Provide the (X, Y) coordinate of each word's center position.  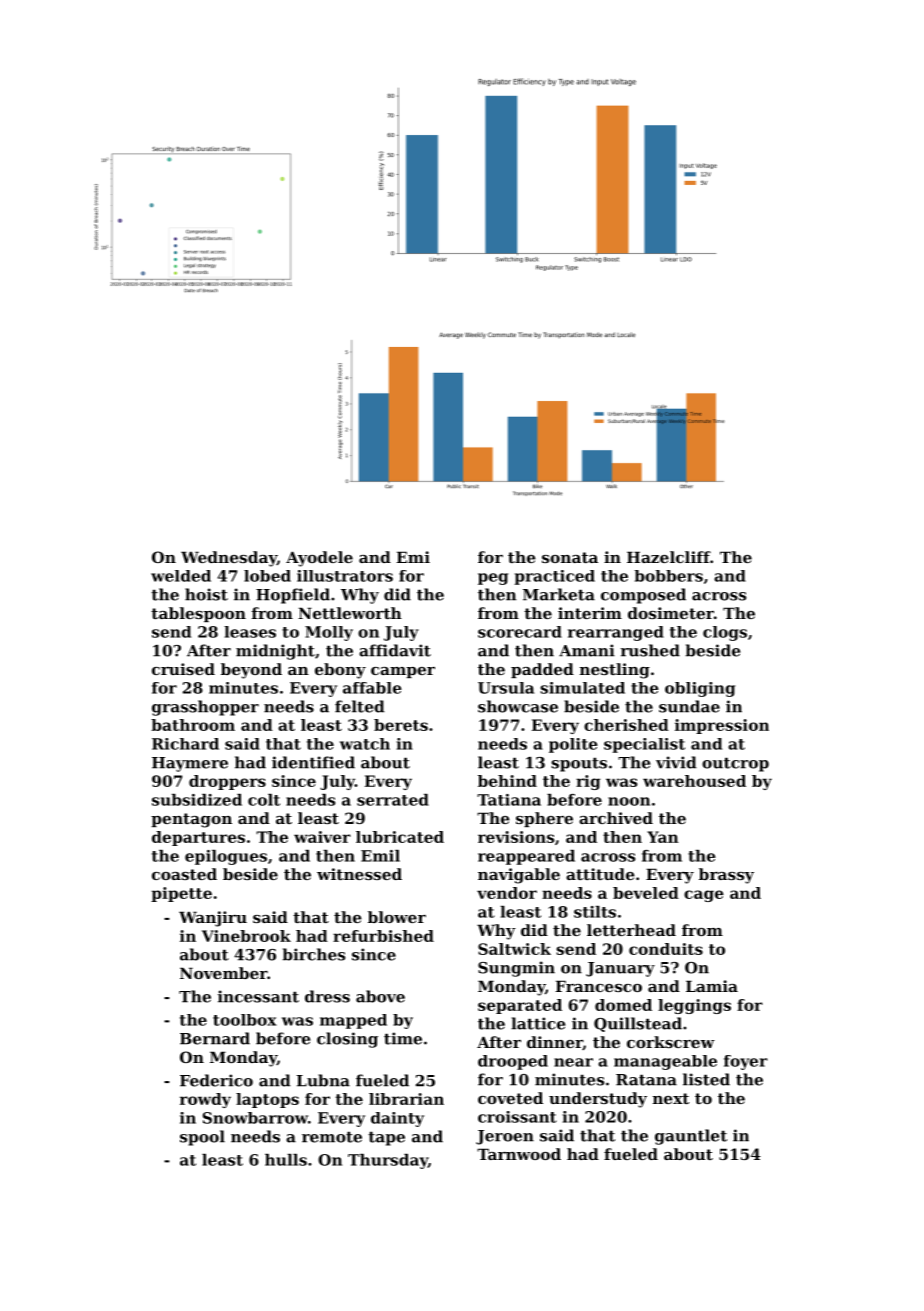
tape (386, 1139)
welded (181, 576)
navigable (519, 876)
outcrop (735, 765)
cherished (626, 725)
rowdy (205, 1100)
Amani (587, 650)
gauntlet (691, 1137)
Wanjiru (213, 919)
